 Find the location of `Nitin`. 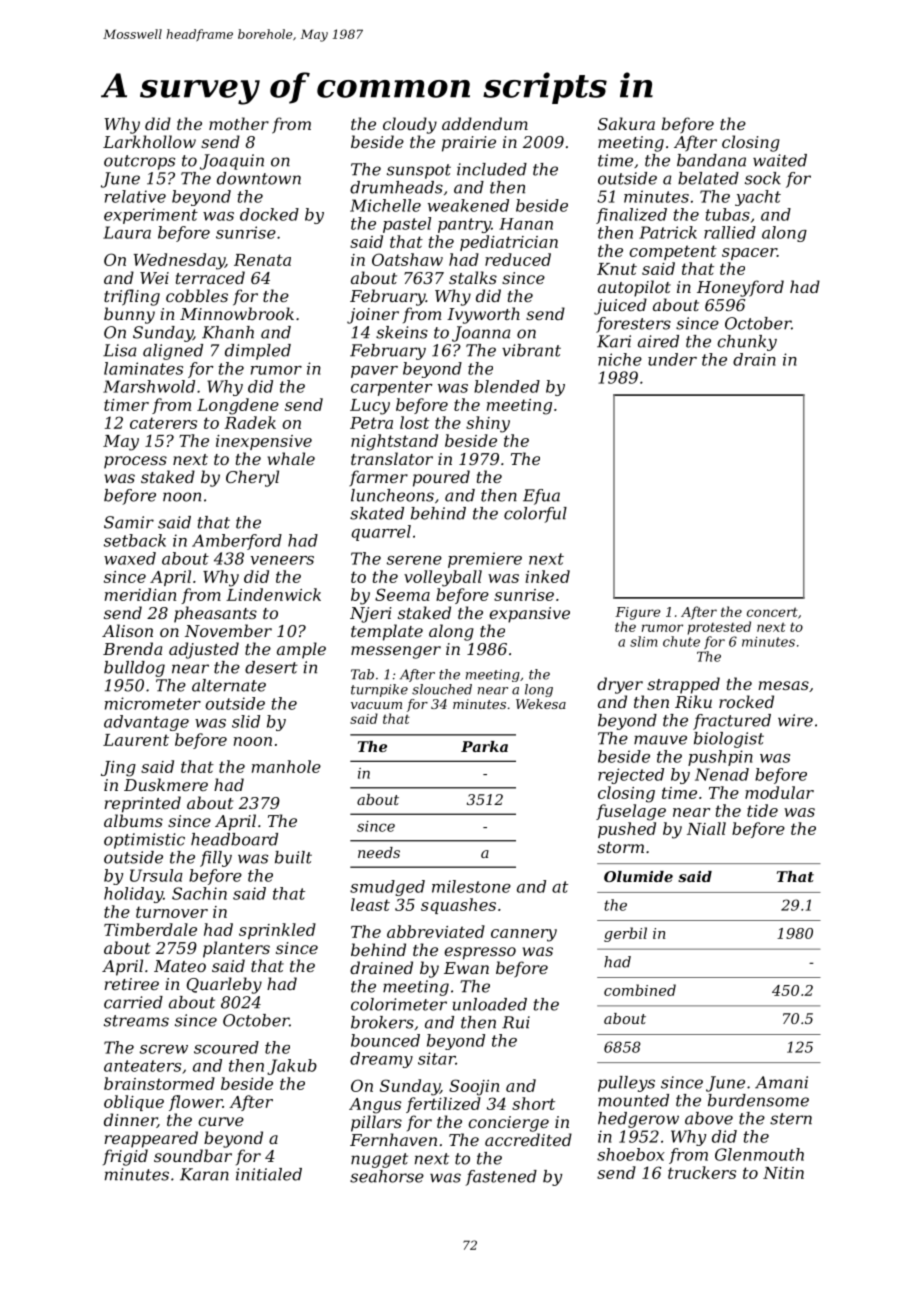

Nitin is located at coordinates (783, 1173).
